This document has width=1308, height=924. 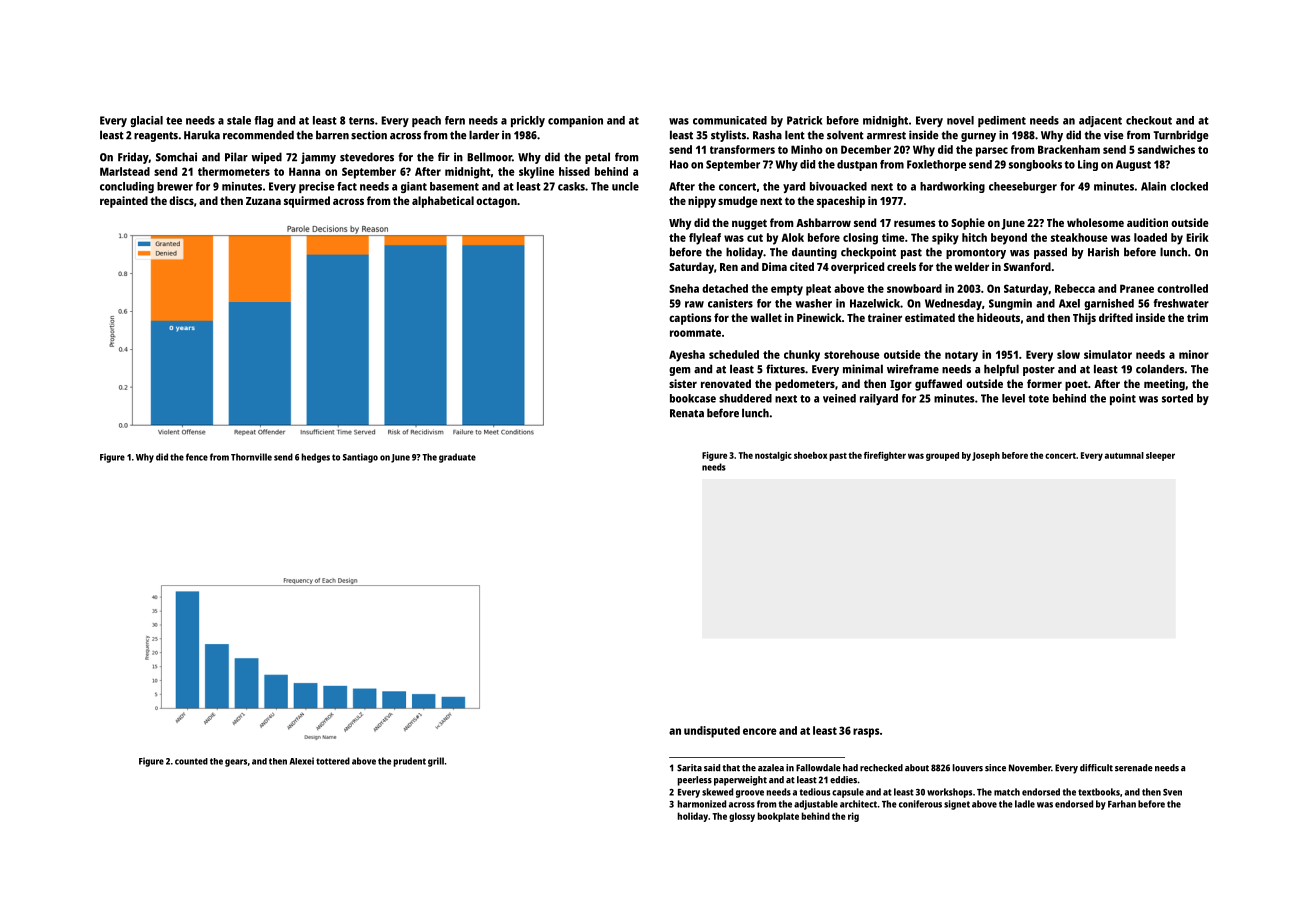 What do you see at coordinates (712, 732) in the document?
I see `undisputed` at bounding box center [712, 732].
